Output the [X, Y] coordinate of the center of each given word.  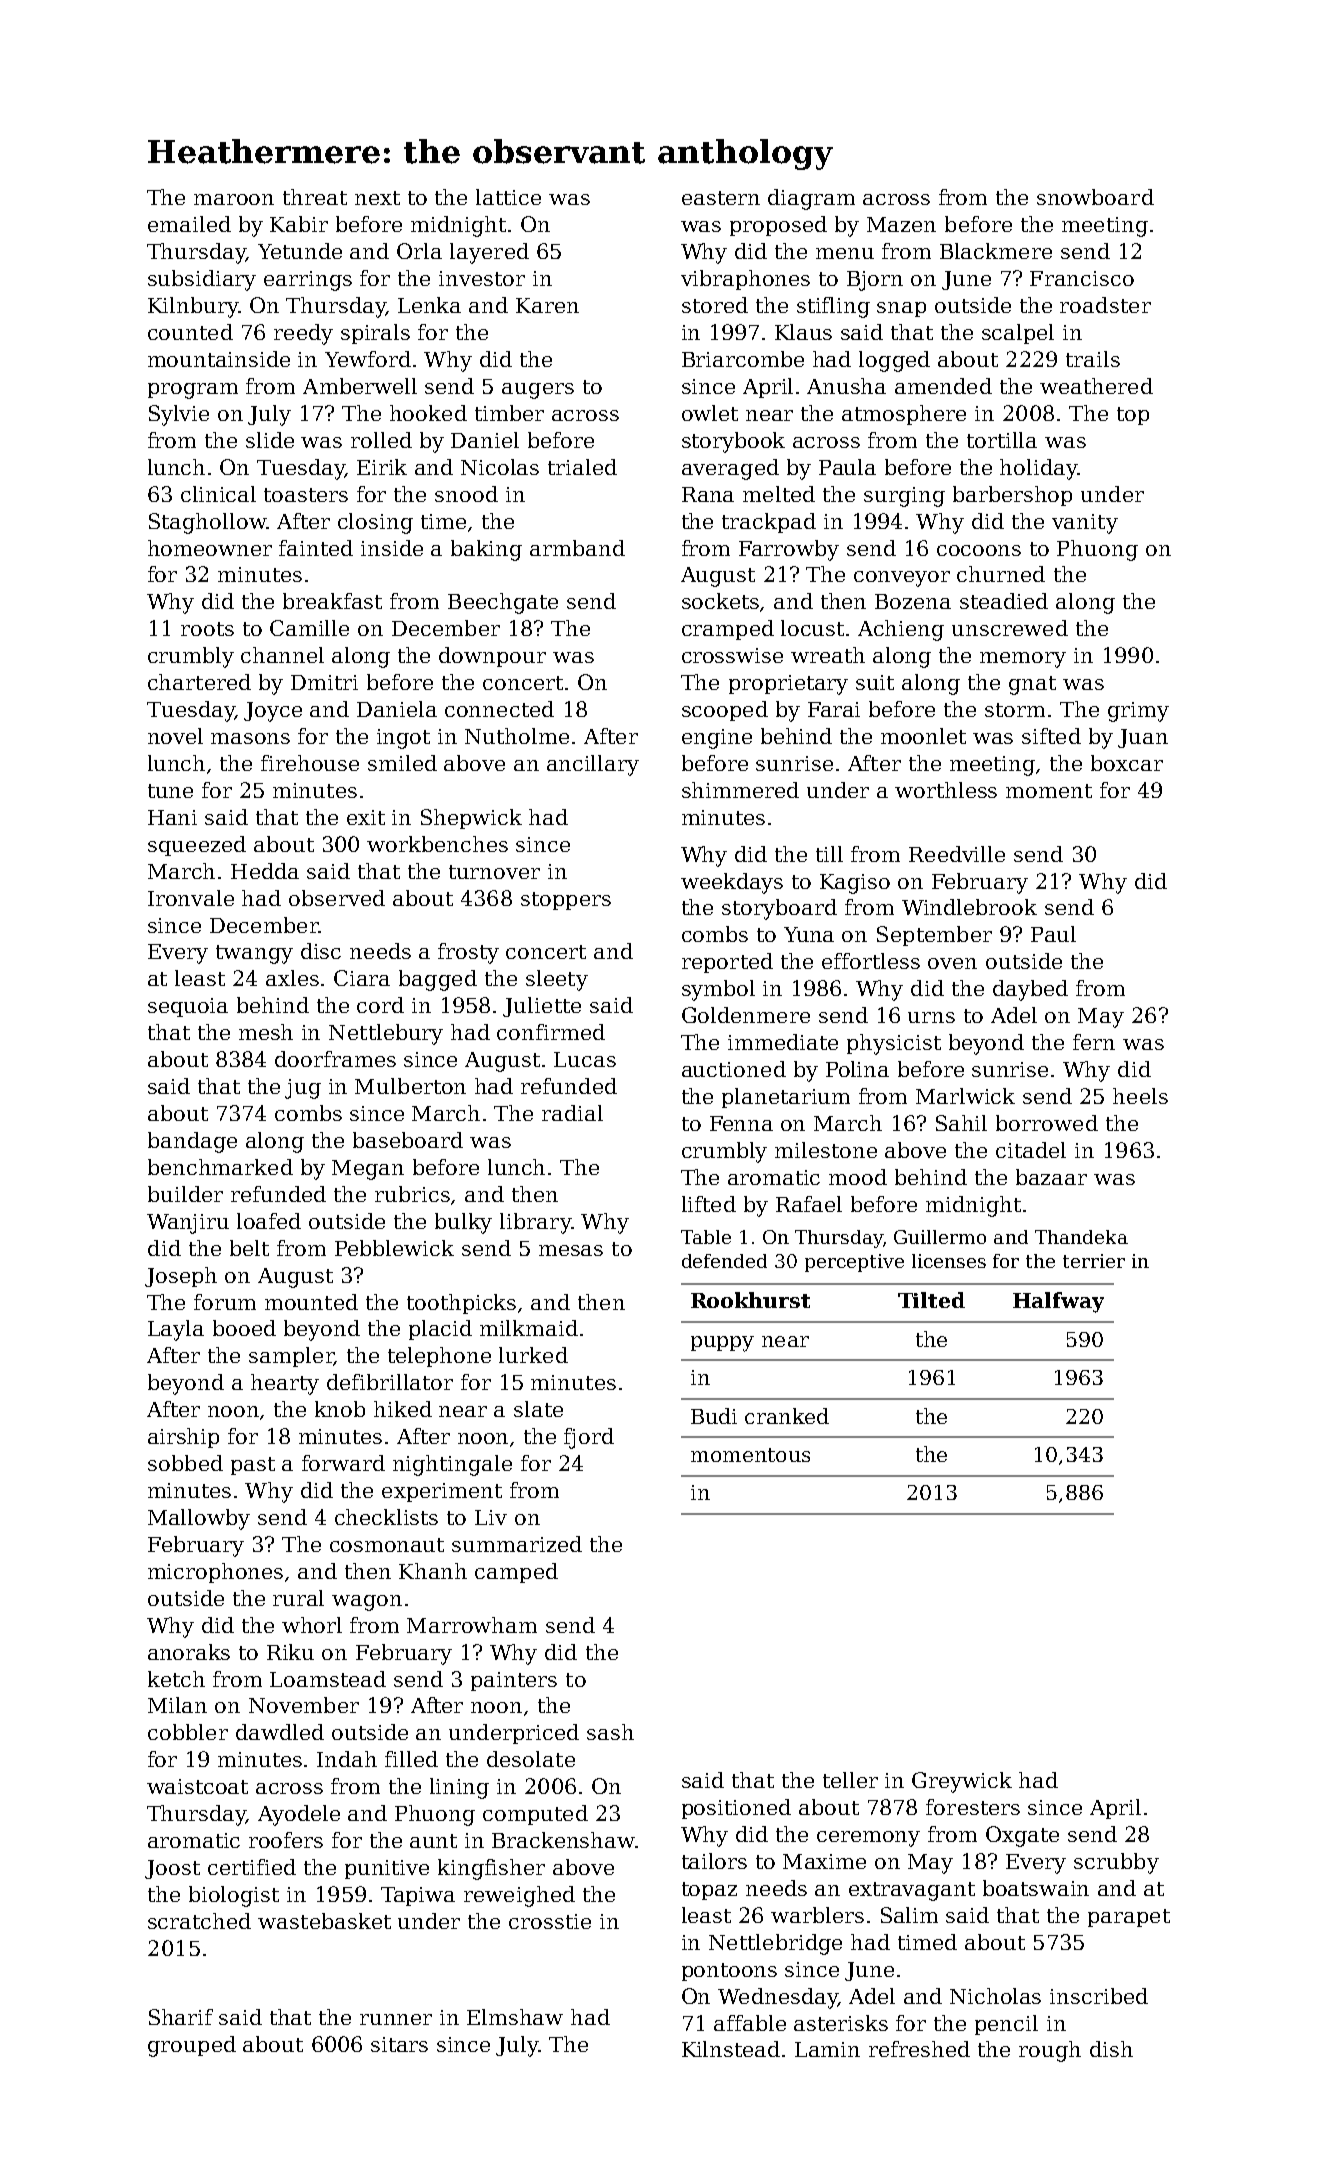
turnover [494, 872]
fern [1094, 1042]
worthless [946, 790]
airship [183, 1438]
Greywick [962, 1782]
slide [270, 440]
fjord [589, 1438]
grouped [192, 2046]
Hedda [265, 871]
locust [812, 628]
